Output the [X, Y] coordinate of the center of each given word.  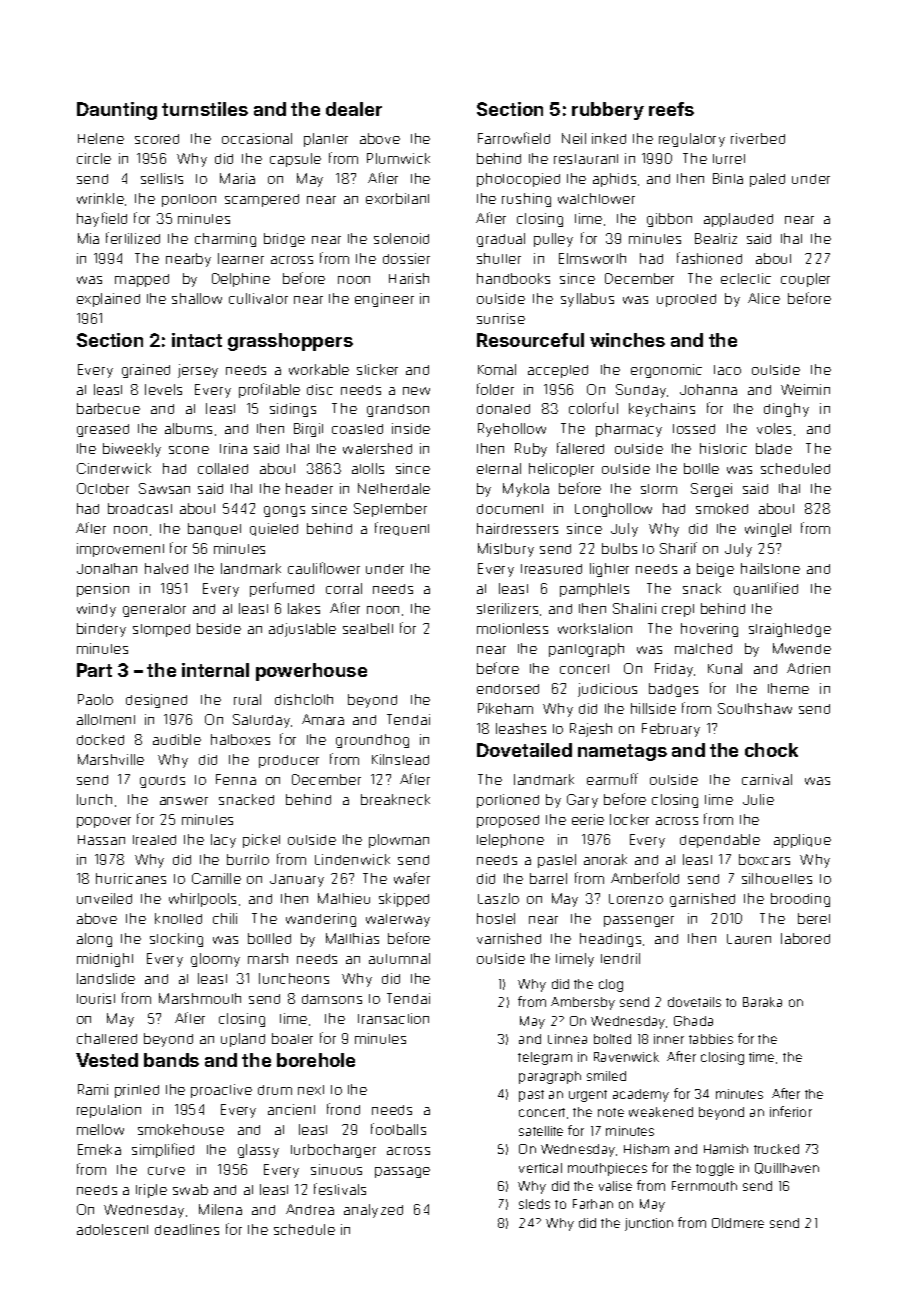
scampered [262, 200]
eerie [588, 819]
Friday [674, 670]
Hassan [101, 840]
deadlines [187, 1229]
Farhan [593, 1204]
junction [649, 1224]
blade [774, 448]
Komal [497, 369]
